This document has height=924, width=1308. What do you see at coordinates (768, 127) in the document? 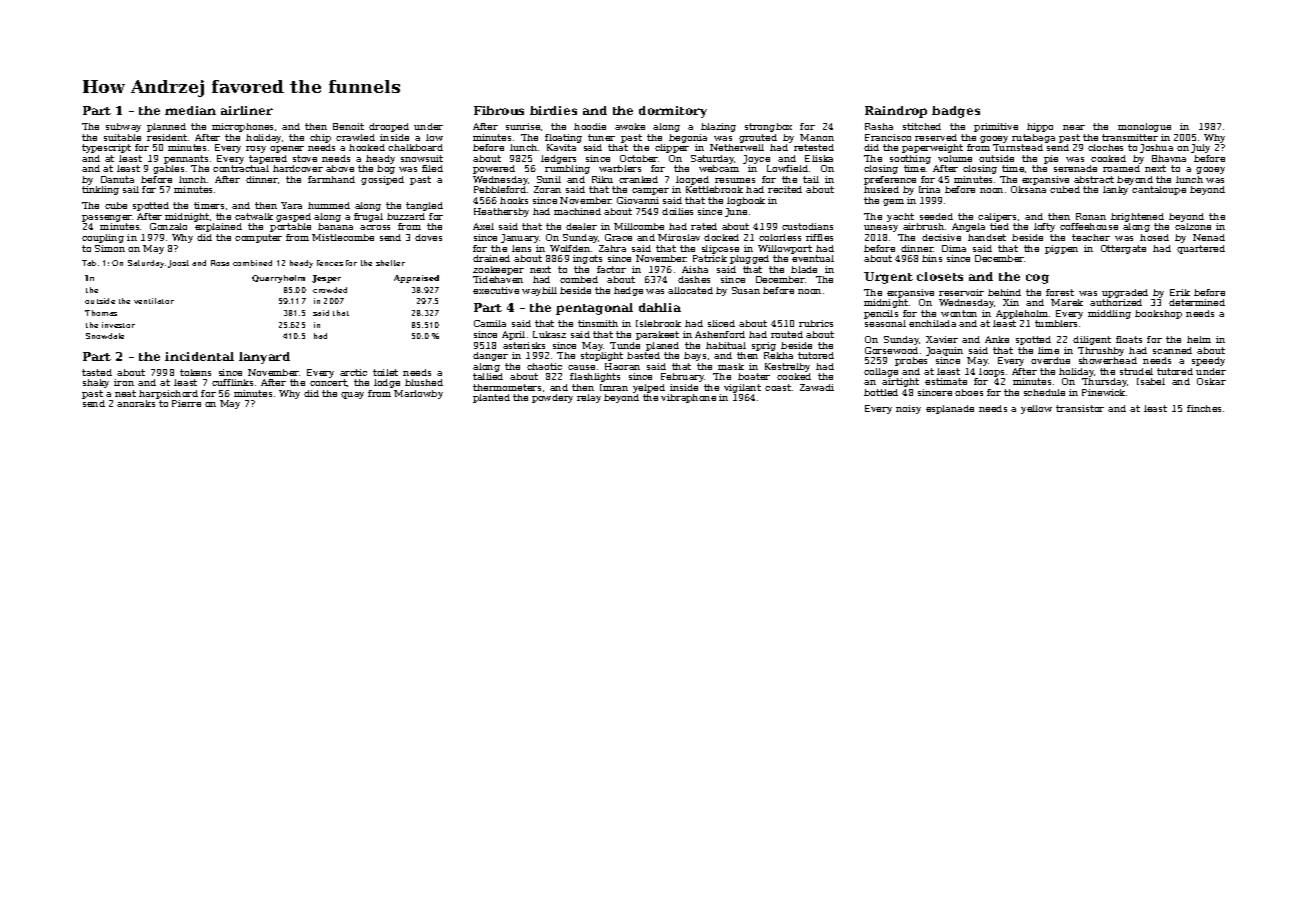
I see `strongbox` at bounding box center [768, 127].
